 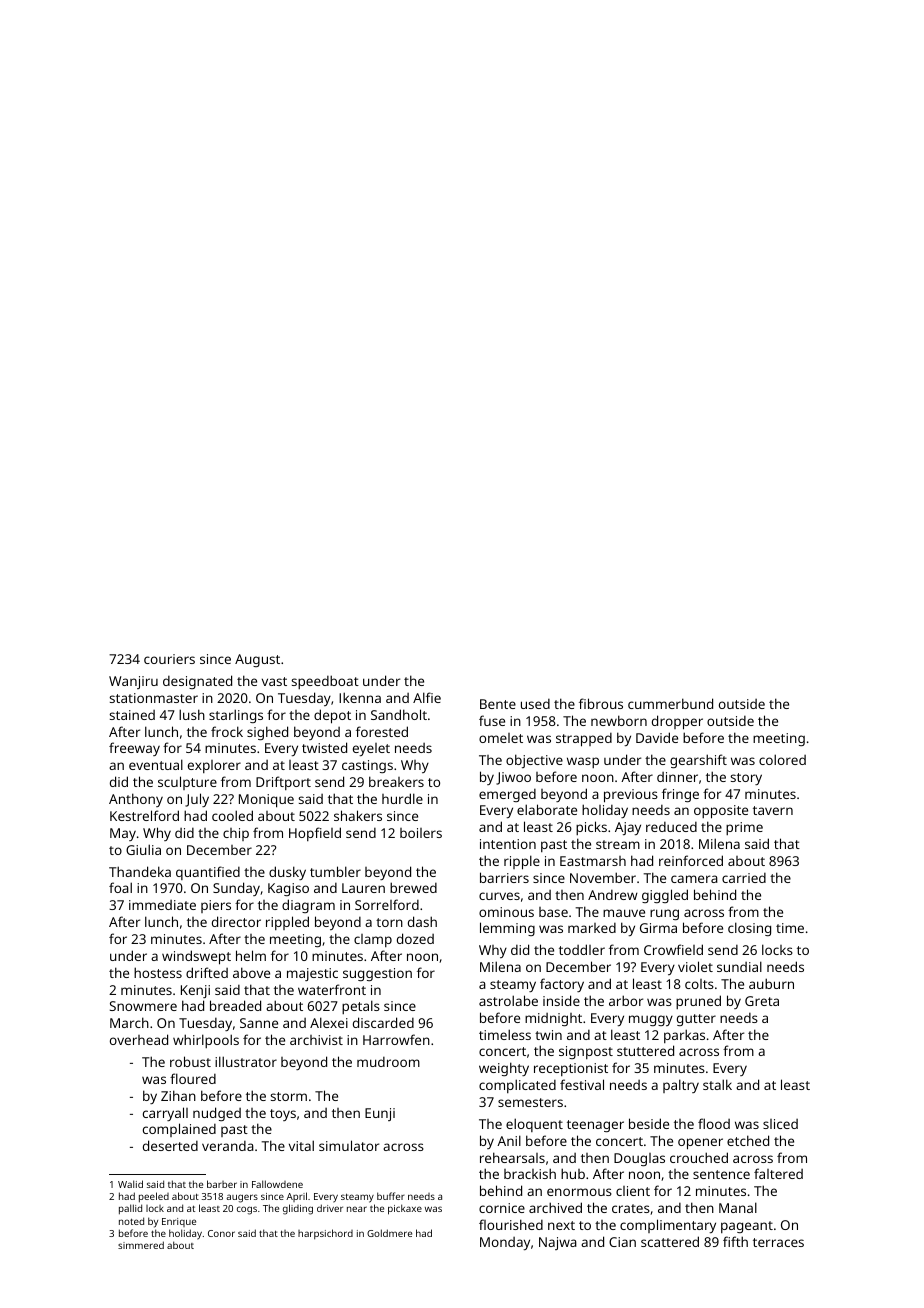 I want to click on Fallowdene, so click(x=277, y=1184).
